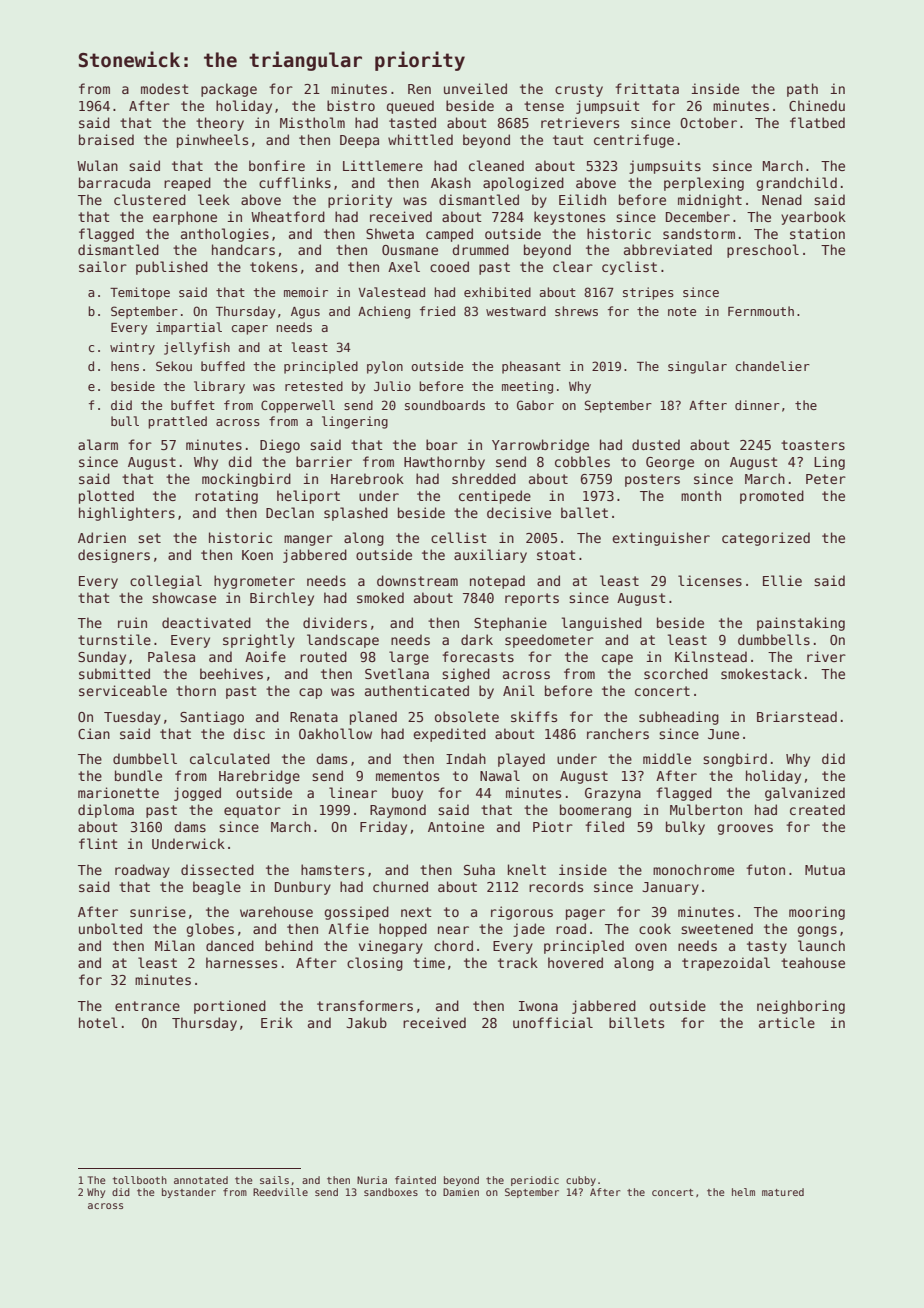 This image has width=924, height=1308. I want to click on crusty, so click(579, 90).
